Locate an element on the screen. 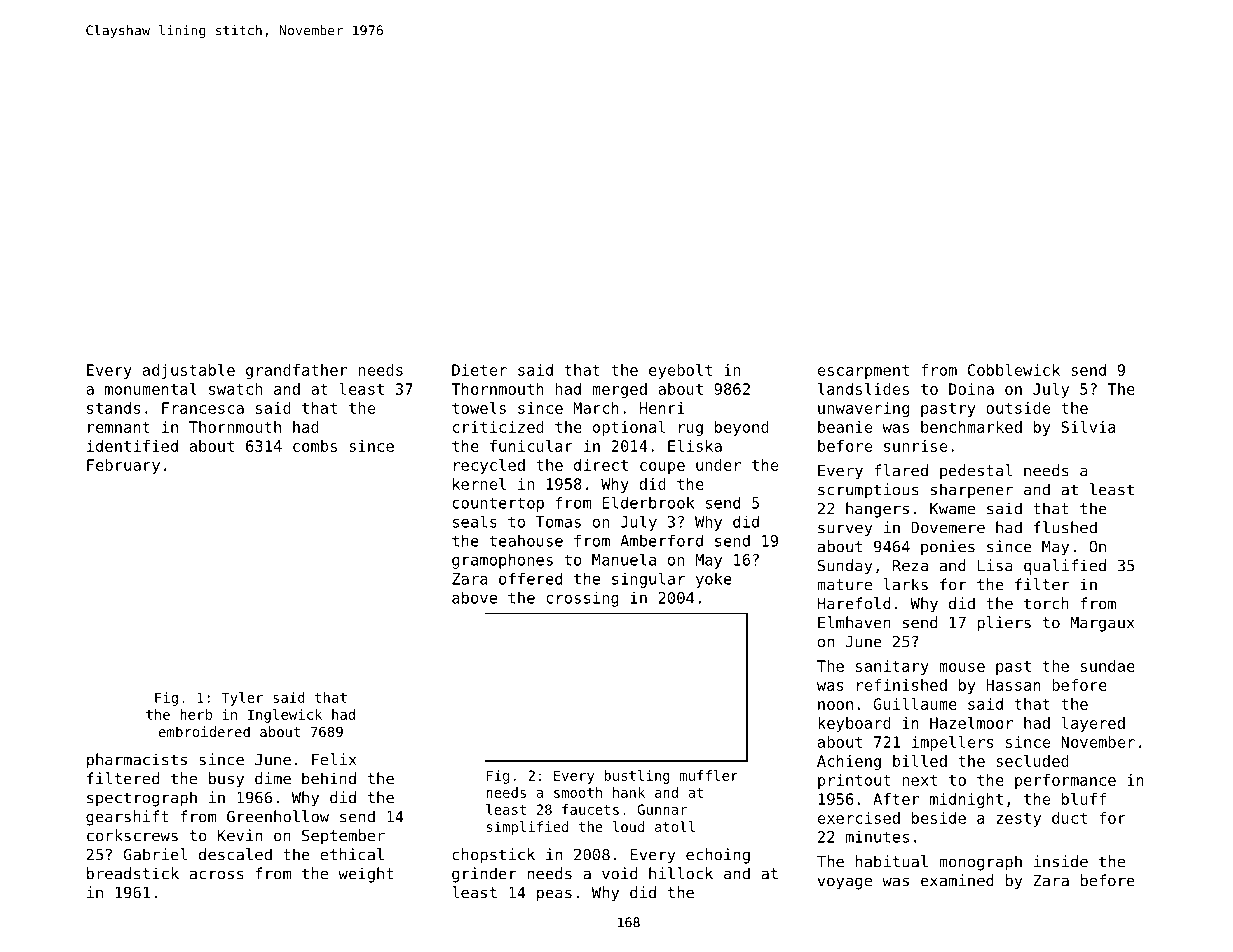 The height and width of the screenshot is (952, 1233). mouse is located at coordinates (962, 667).
